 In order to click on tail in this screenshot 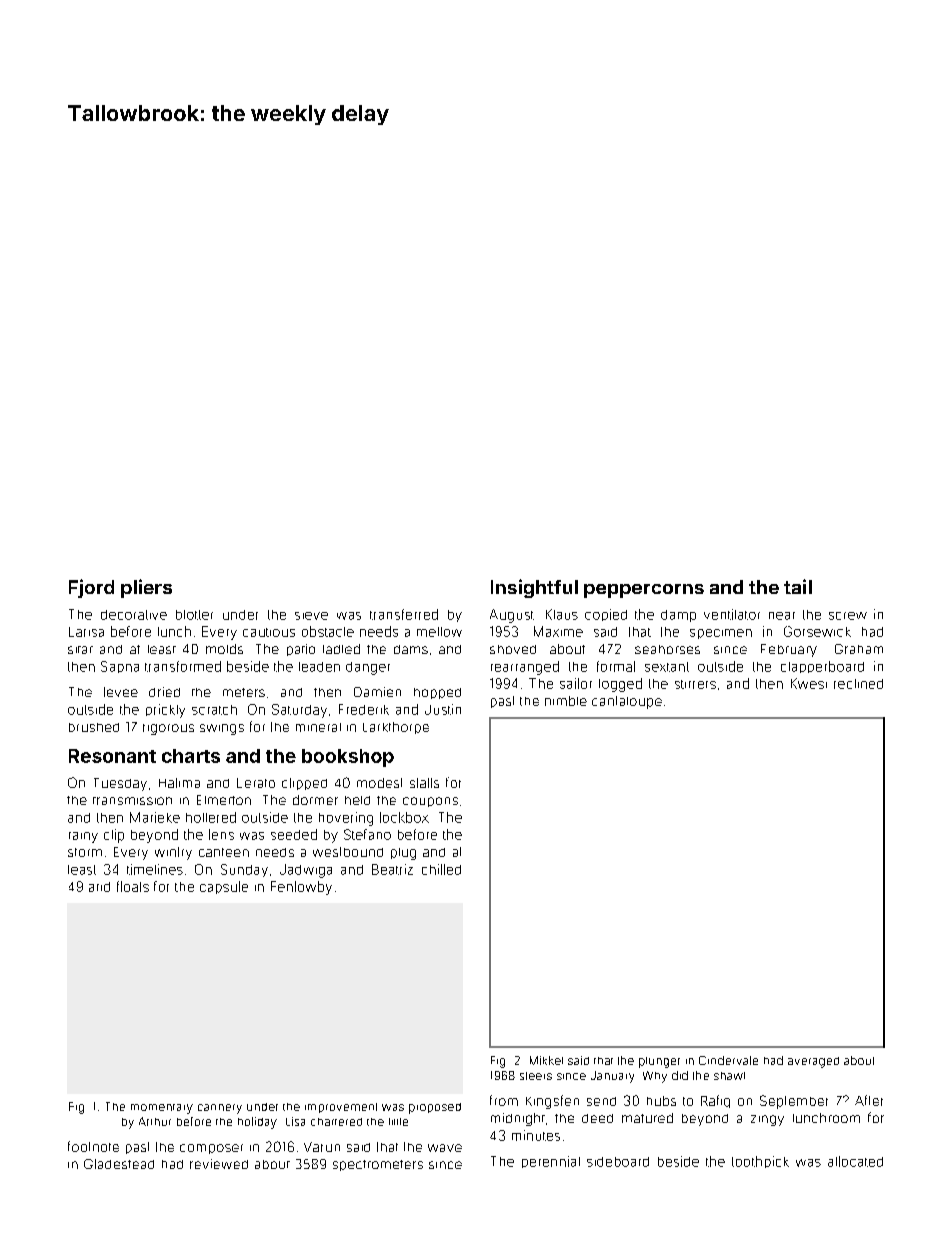, I will do `click(798, 586)`.
